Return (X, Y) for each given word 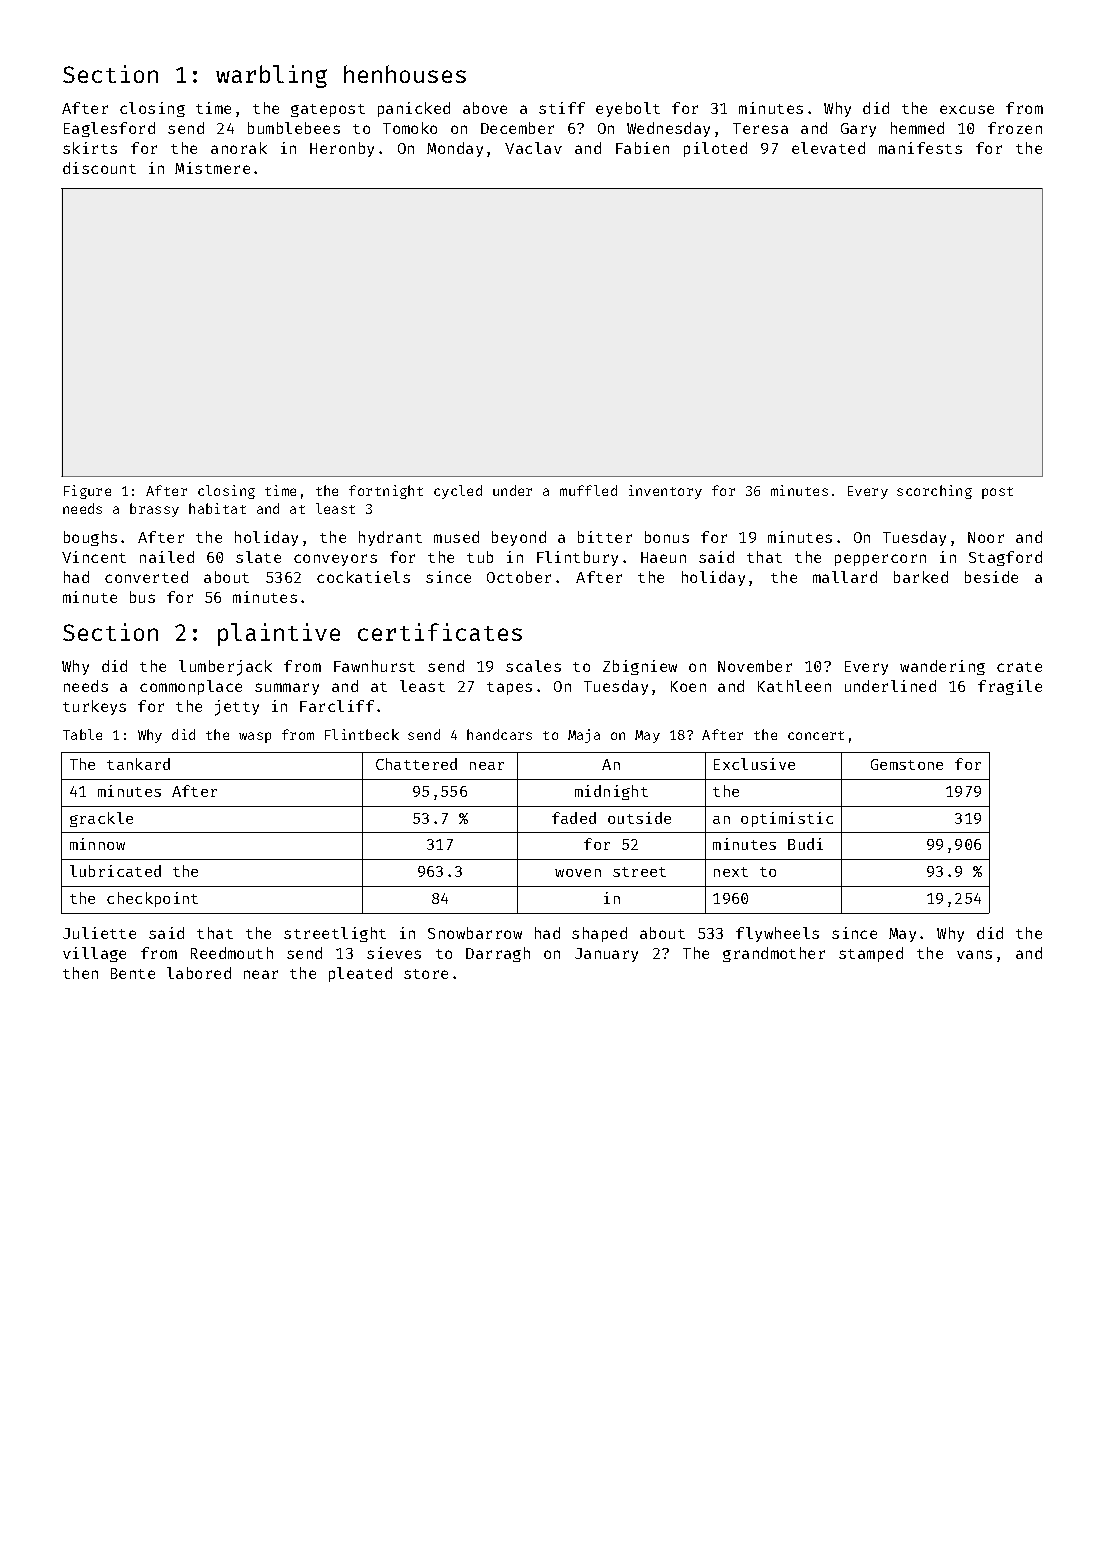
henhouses (405, 74)
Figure (87, 492)
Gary (858, 130)
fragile (1010, 687)
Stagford (1005, 558)
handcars (499, 734)
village (94, 954)
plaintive (279, 634)
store (426, 974)
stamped (871, 954)
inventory (665, 492)
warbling (271, 76)
